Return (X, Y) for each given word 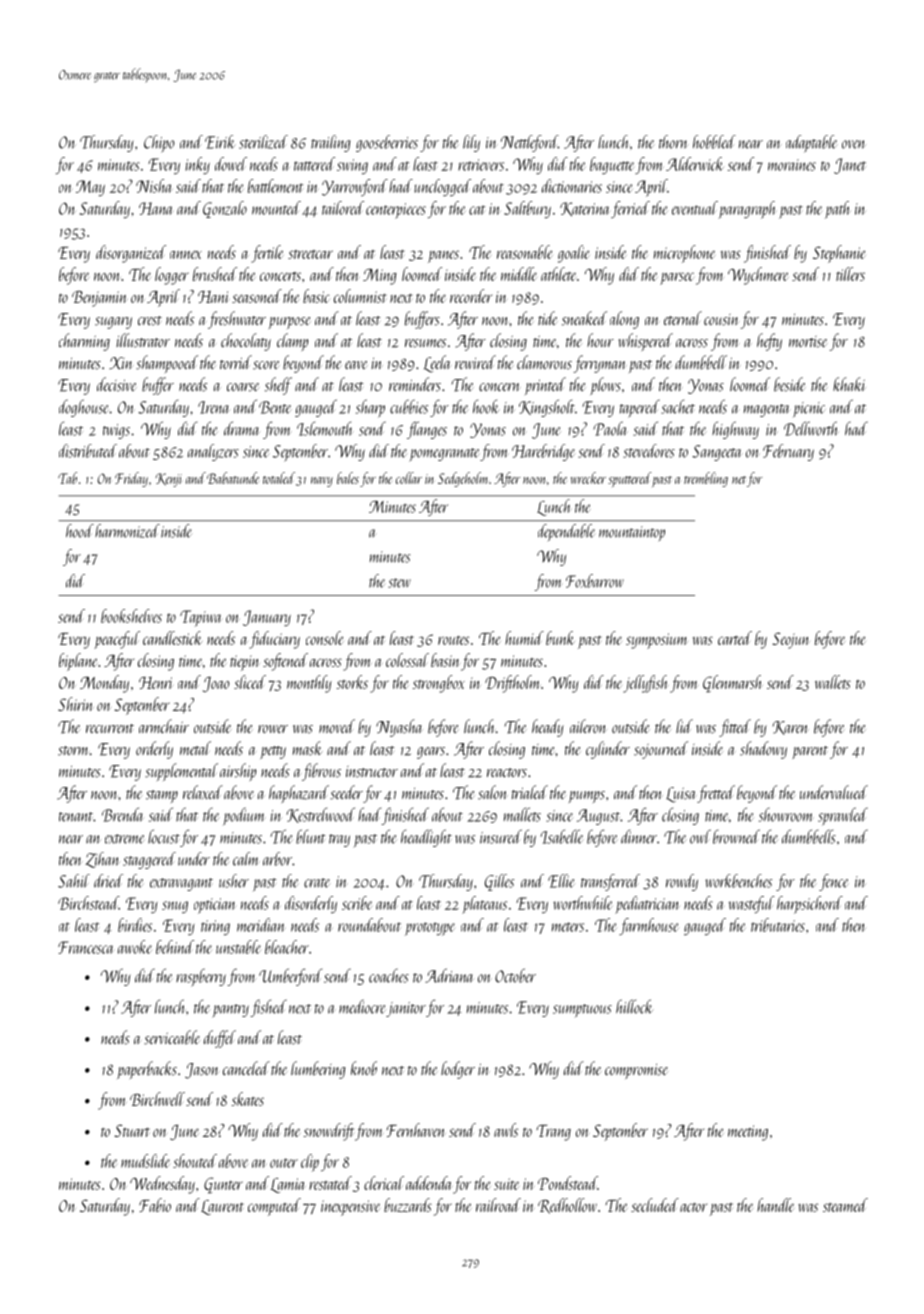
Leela (437, 364)
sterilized (263, 142)
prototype (430, 929)
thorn (673, 142)
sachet (678, 407)
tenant (76, 817)
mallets (522, 814)
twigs (116, 431)
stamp (162, 796)
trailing (330, 143)
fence (833, 882)
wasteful (751, 904)
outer (284, 1163)
